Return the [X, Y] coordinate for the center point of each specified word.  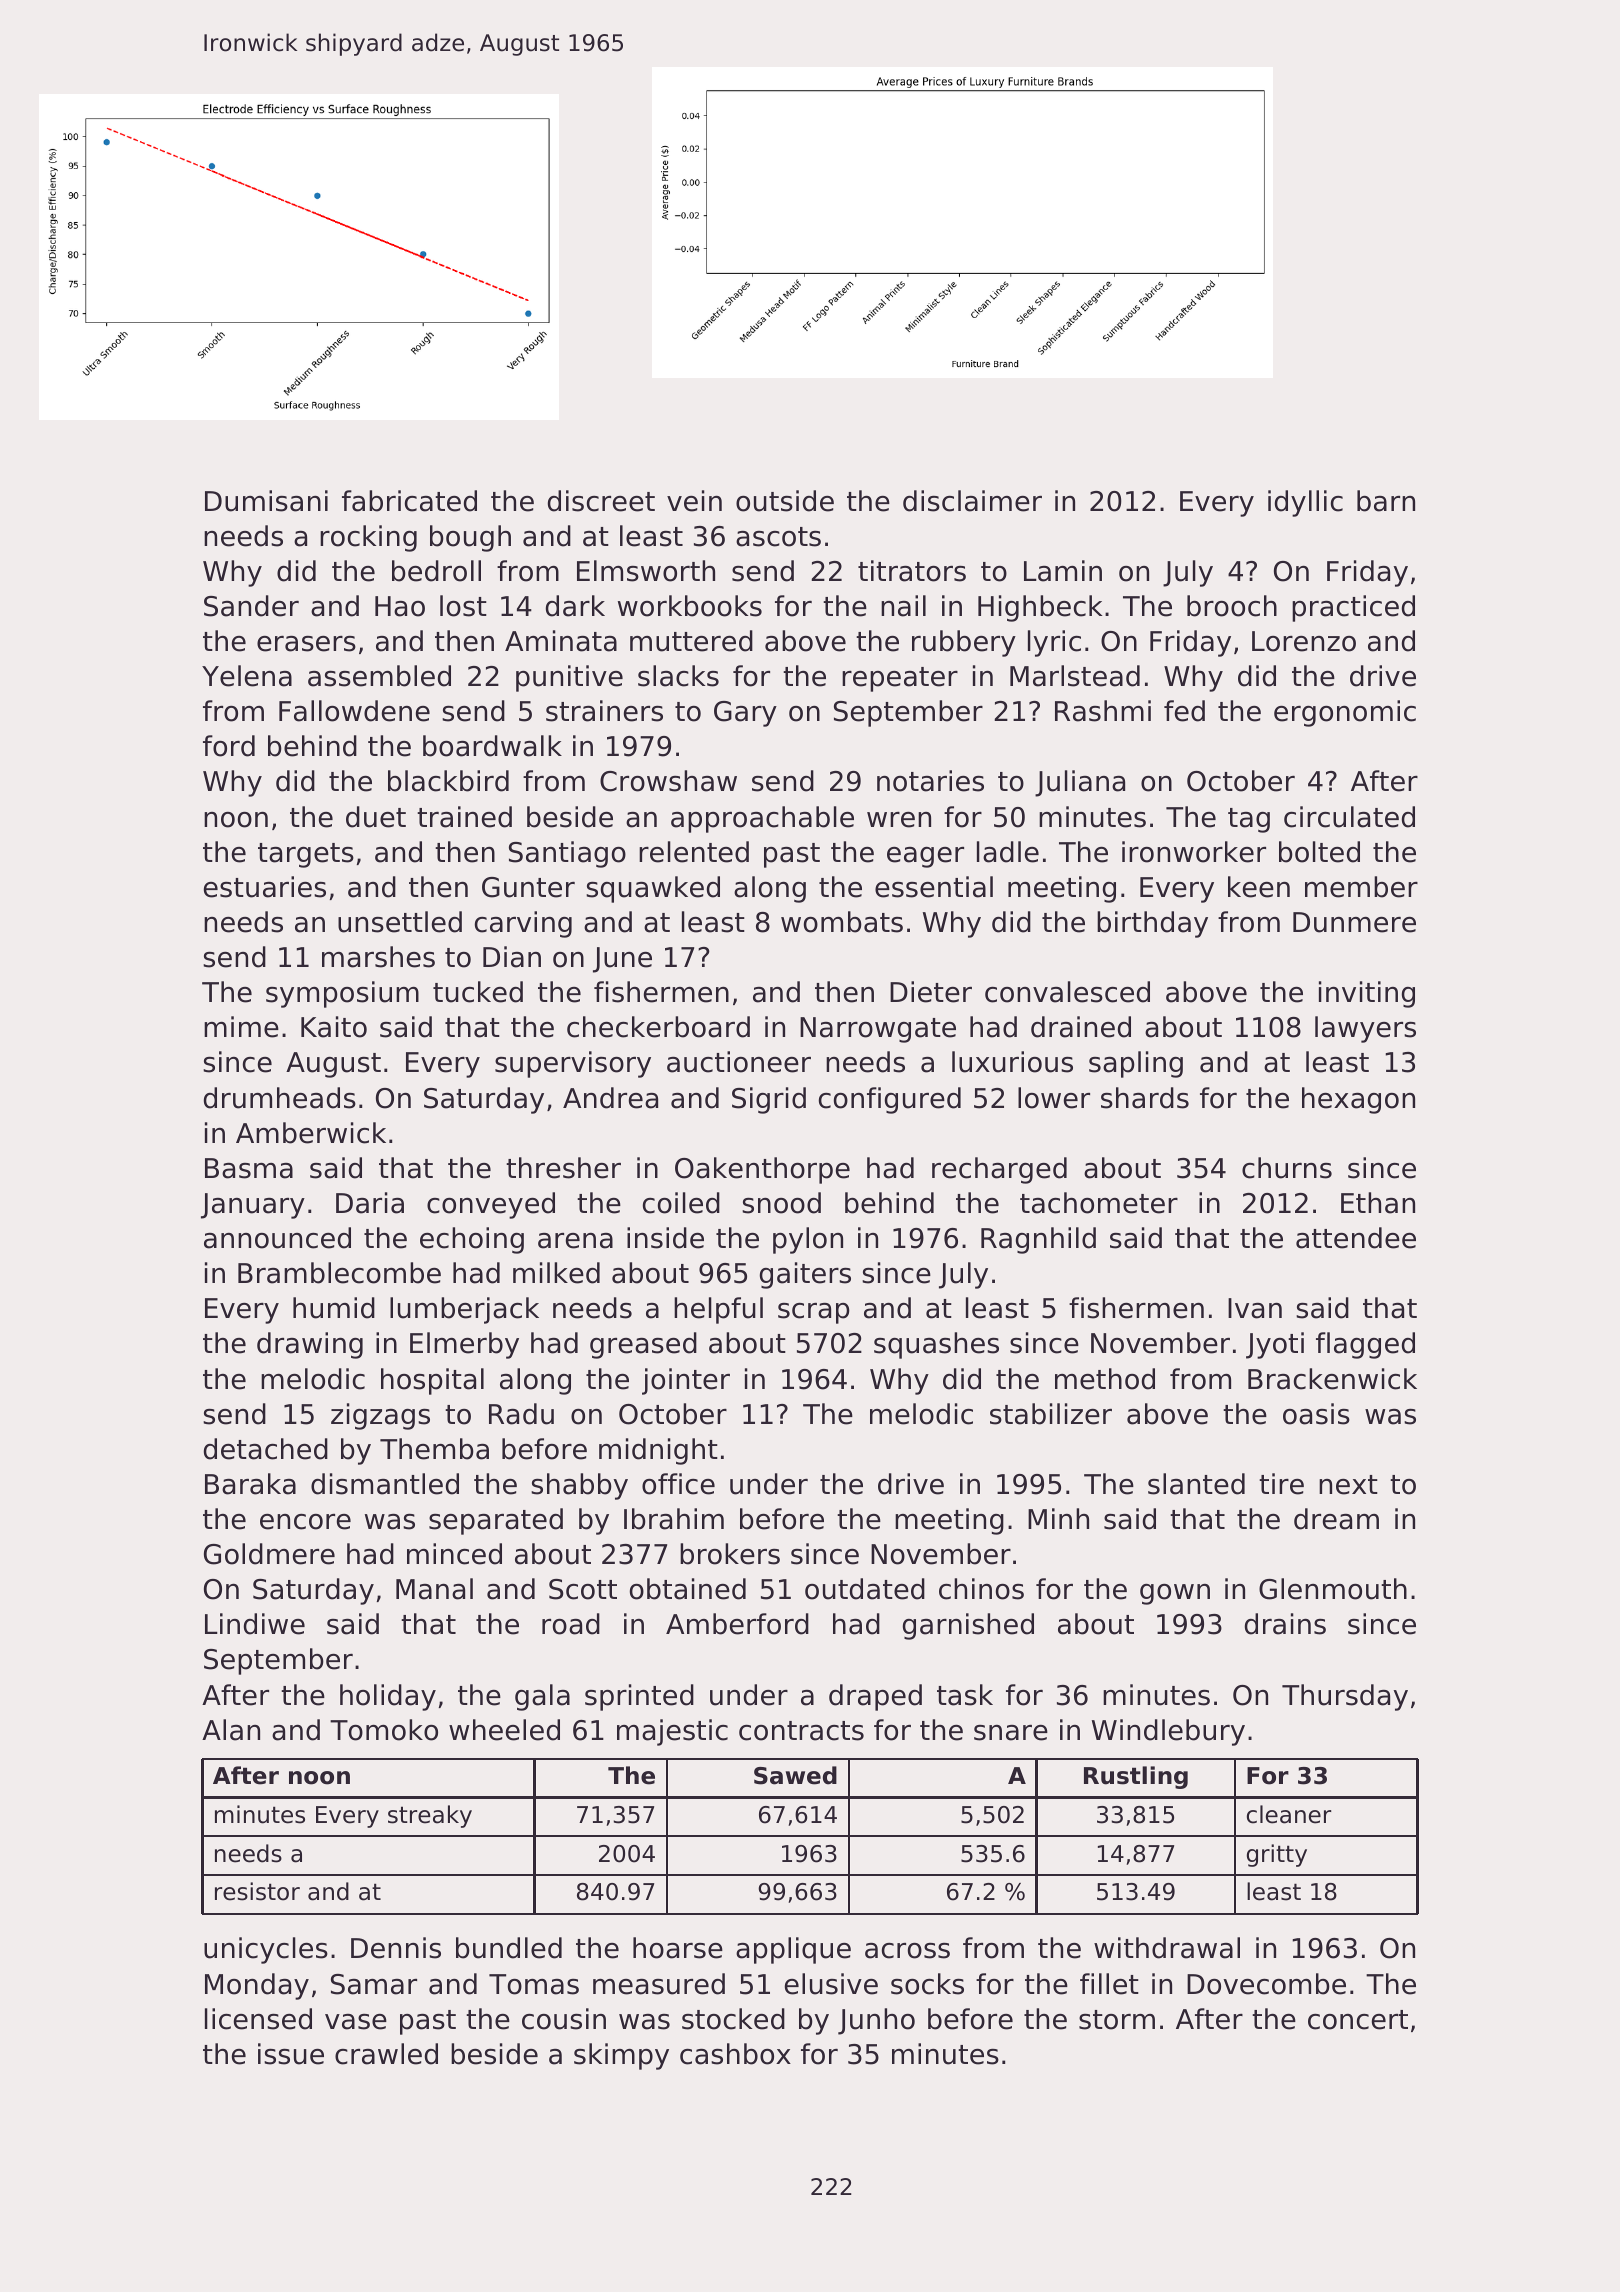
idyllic [1305, 503]
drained [1081, 1027]
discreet [601, 501]
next [1348, 1485]
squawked [653, 889]
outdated [865, 1589]
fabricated [409, 501]
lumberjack [464, 1310]
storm [1117, 2020]
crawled [386, 2054]
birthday [1152, 924]
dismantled [385, 1484]
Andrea [610, 1098]
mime [241, 1027]
